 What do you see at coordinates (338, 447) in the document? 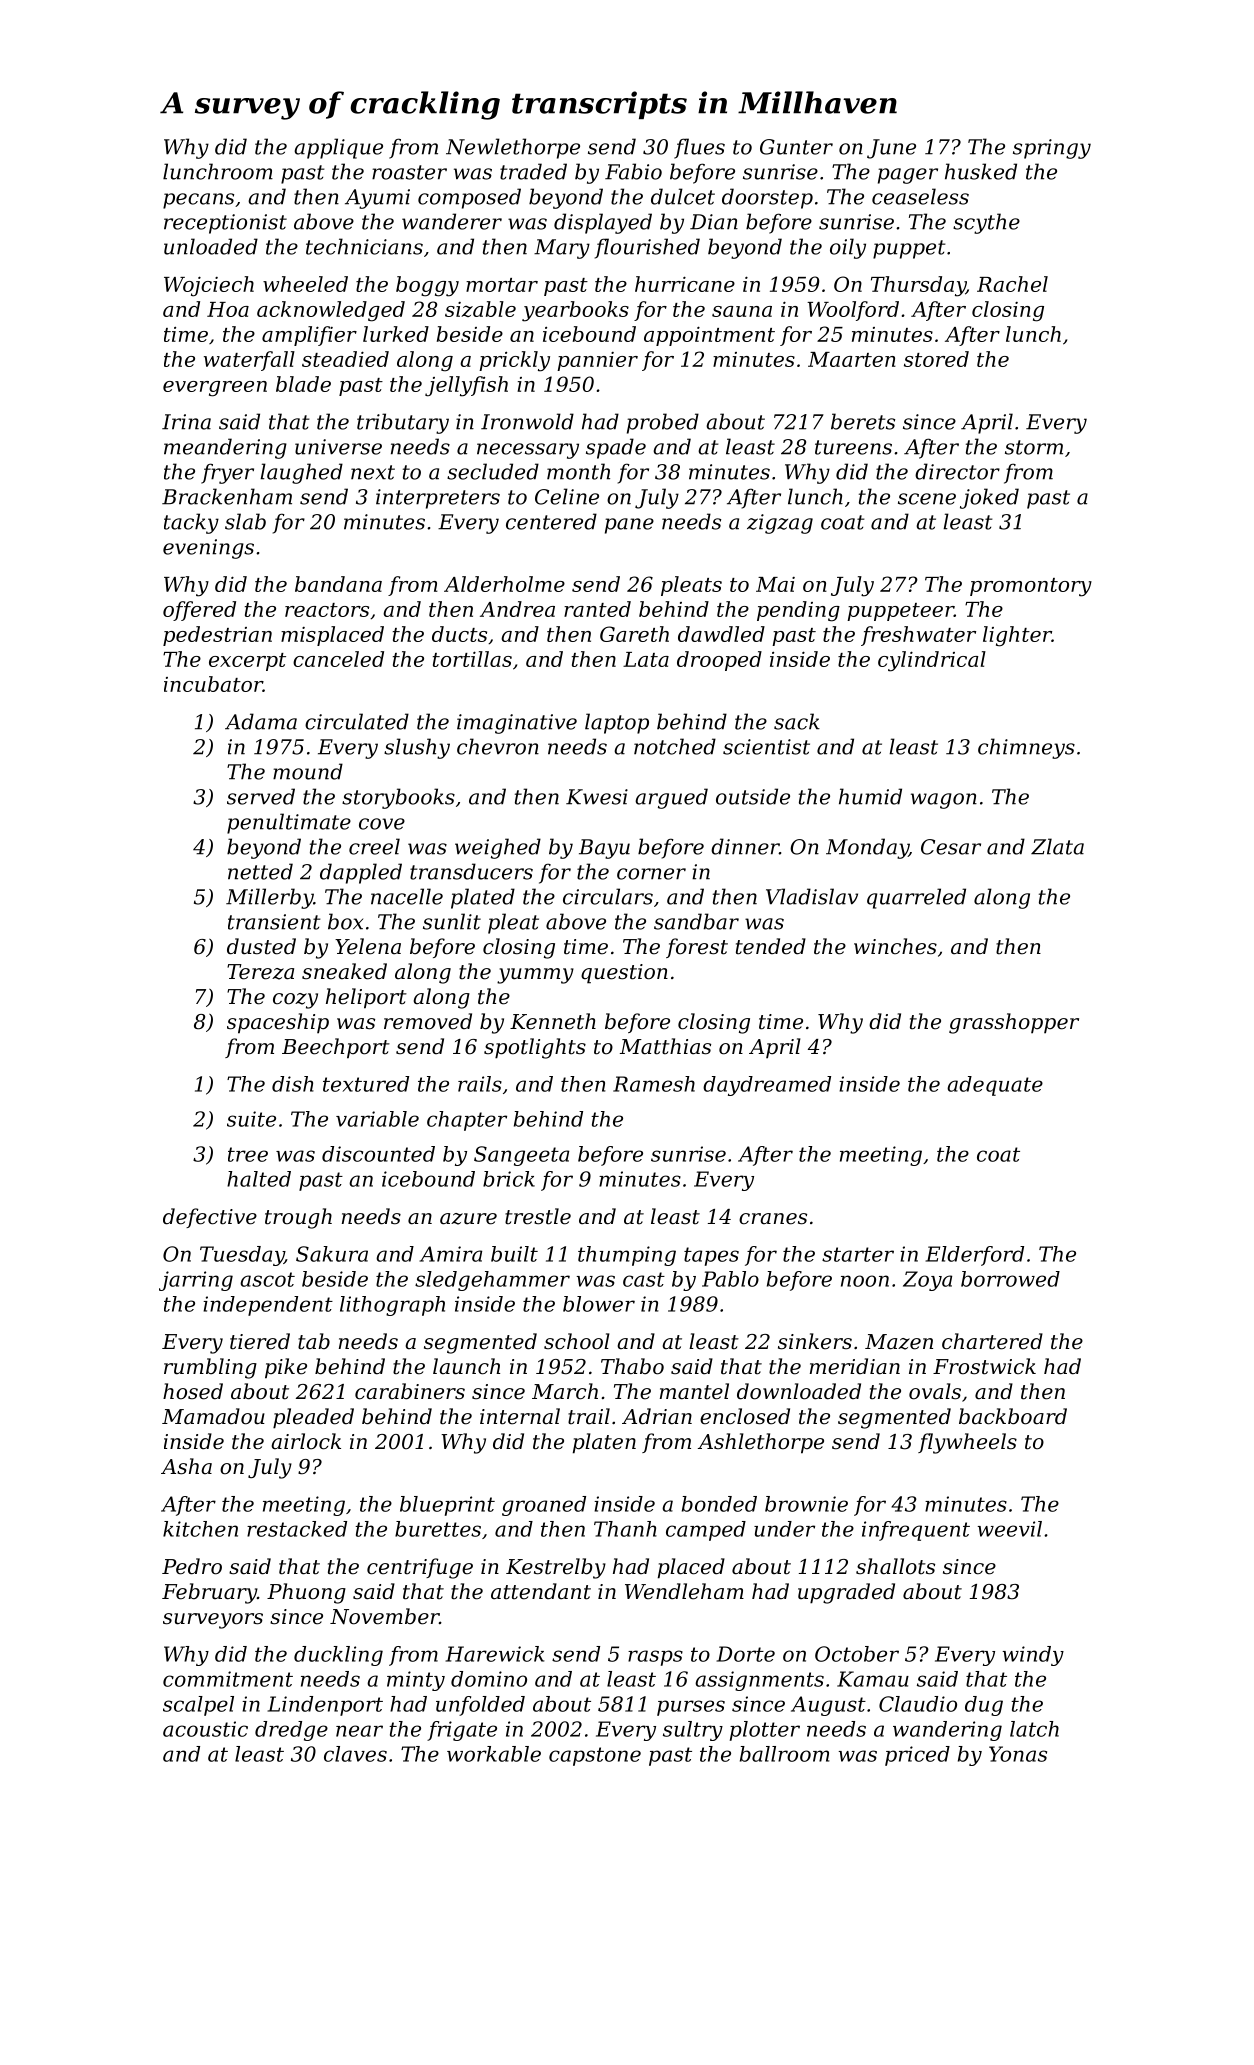
I see `universe` at bounding box center [338, 447].
